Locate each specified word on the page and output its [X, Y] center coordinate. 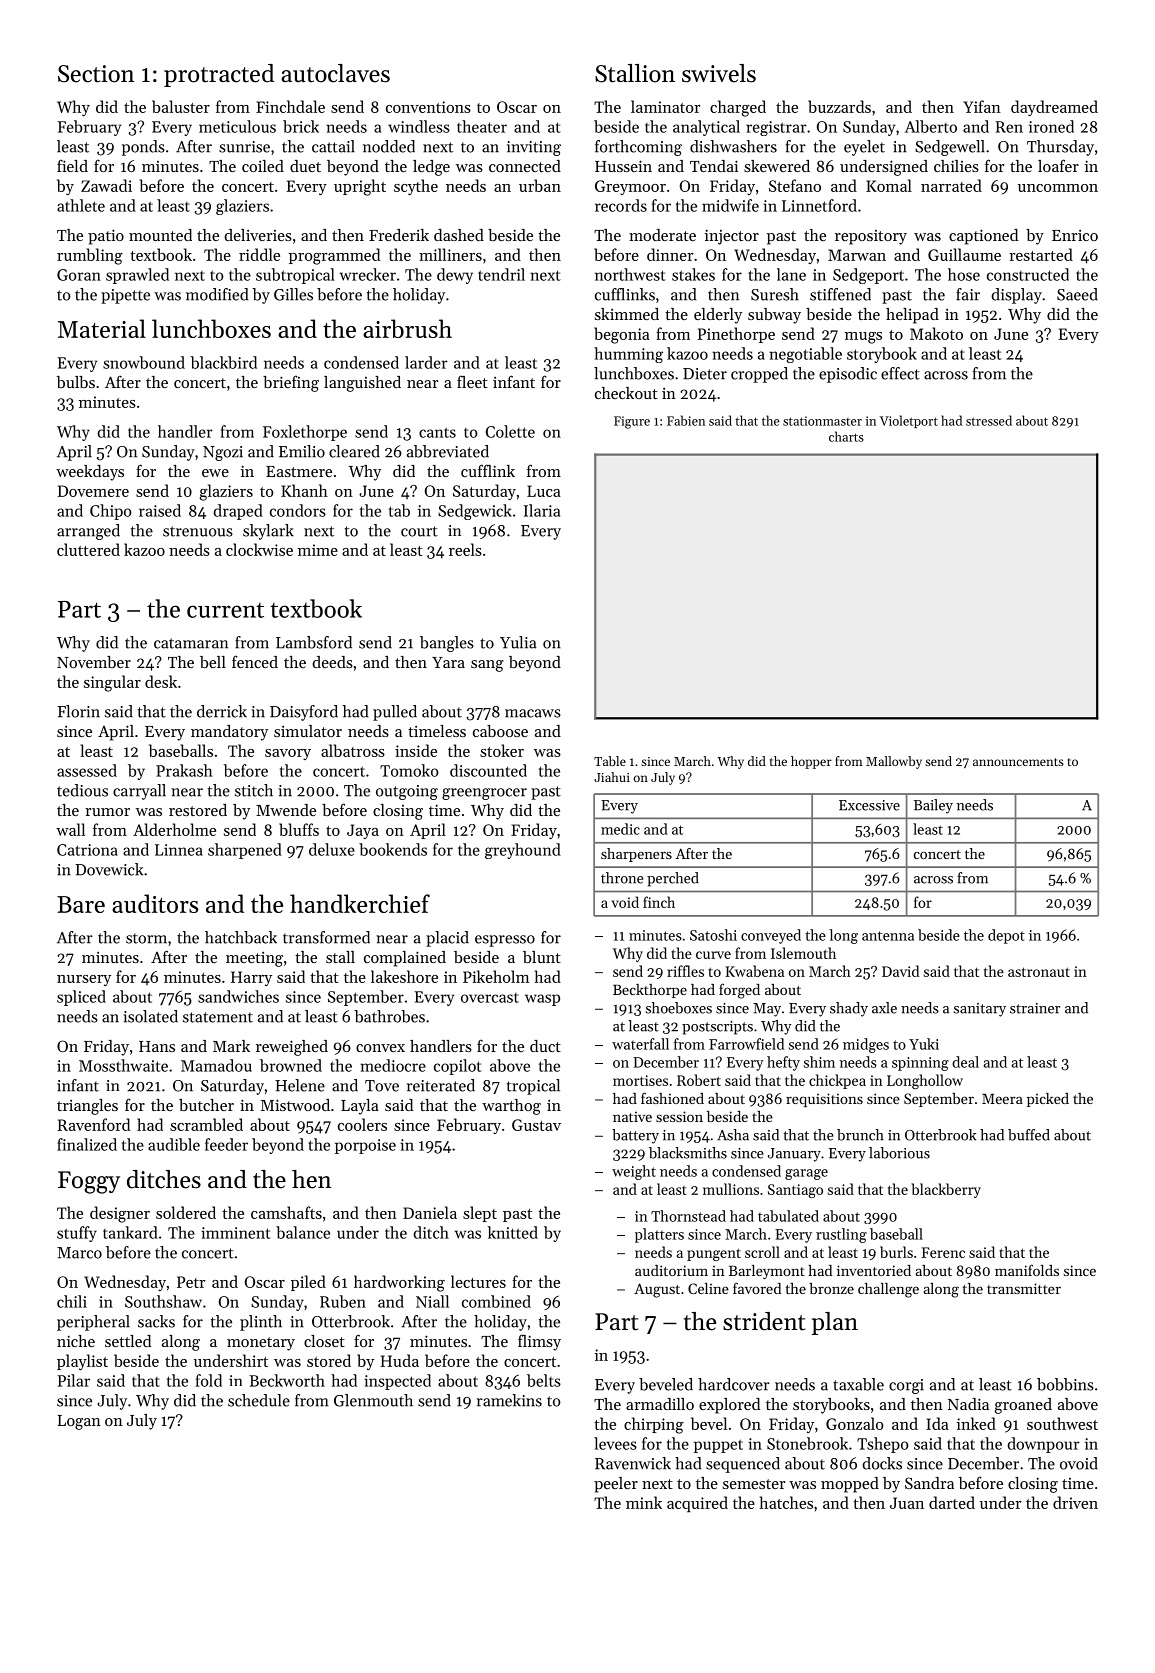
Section [96, 74]
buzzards [839, 106]
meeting [254, 959]
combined [496, 1301]
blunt [542, 957]
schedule [259, 1400]
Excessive [869, 805]
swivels [719, 73]
